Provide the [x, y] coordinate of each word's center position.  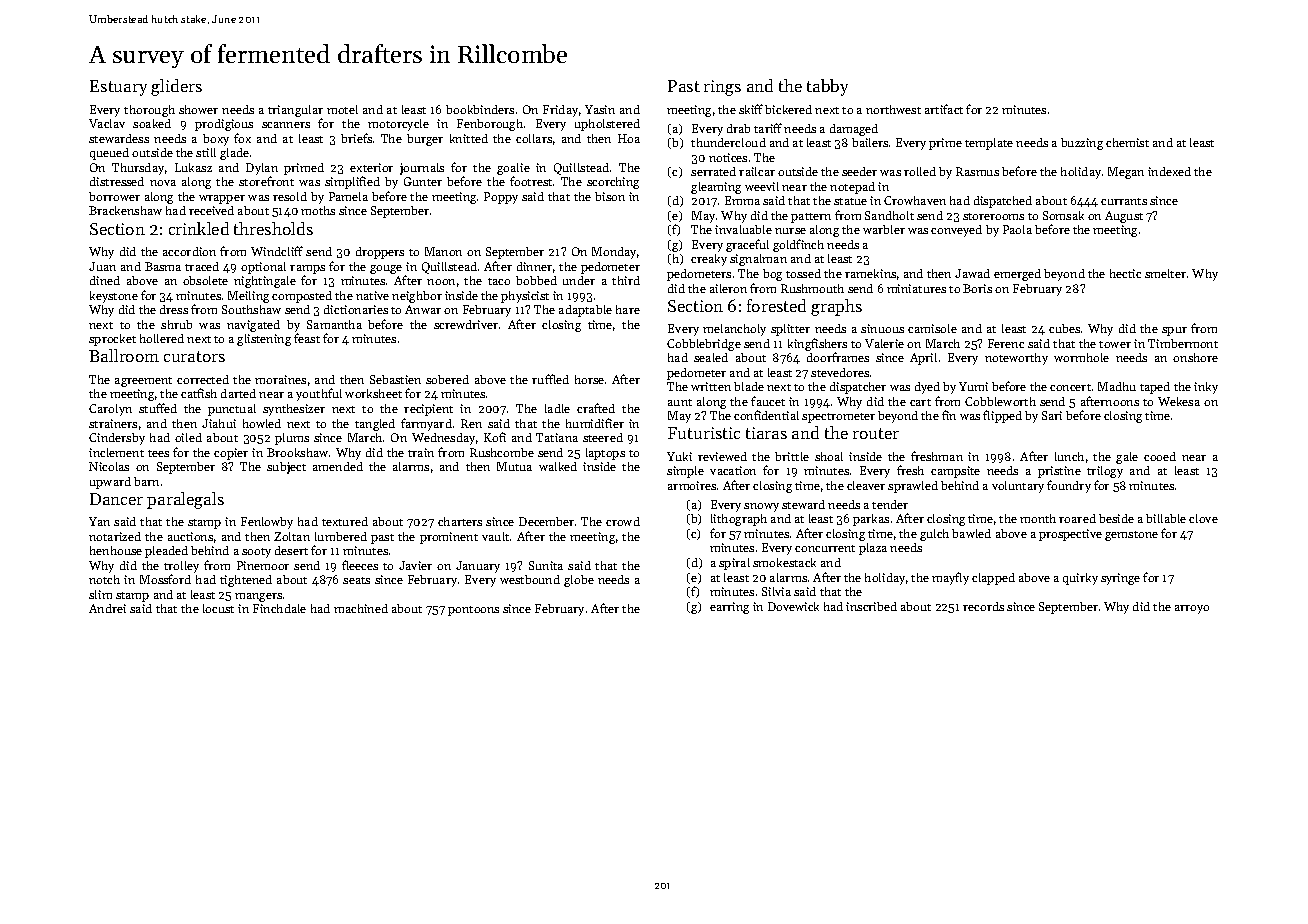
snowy [761, 507]
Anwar [423, 309]
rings [722, 88]
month [1038, 518]
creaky [709, 260]
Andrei [107, 608]
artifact [944, 109]
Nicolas [109, 466]
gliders [176, 87]
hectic [1125, 273]
